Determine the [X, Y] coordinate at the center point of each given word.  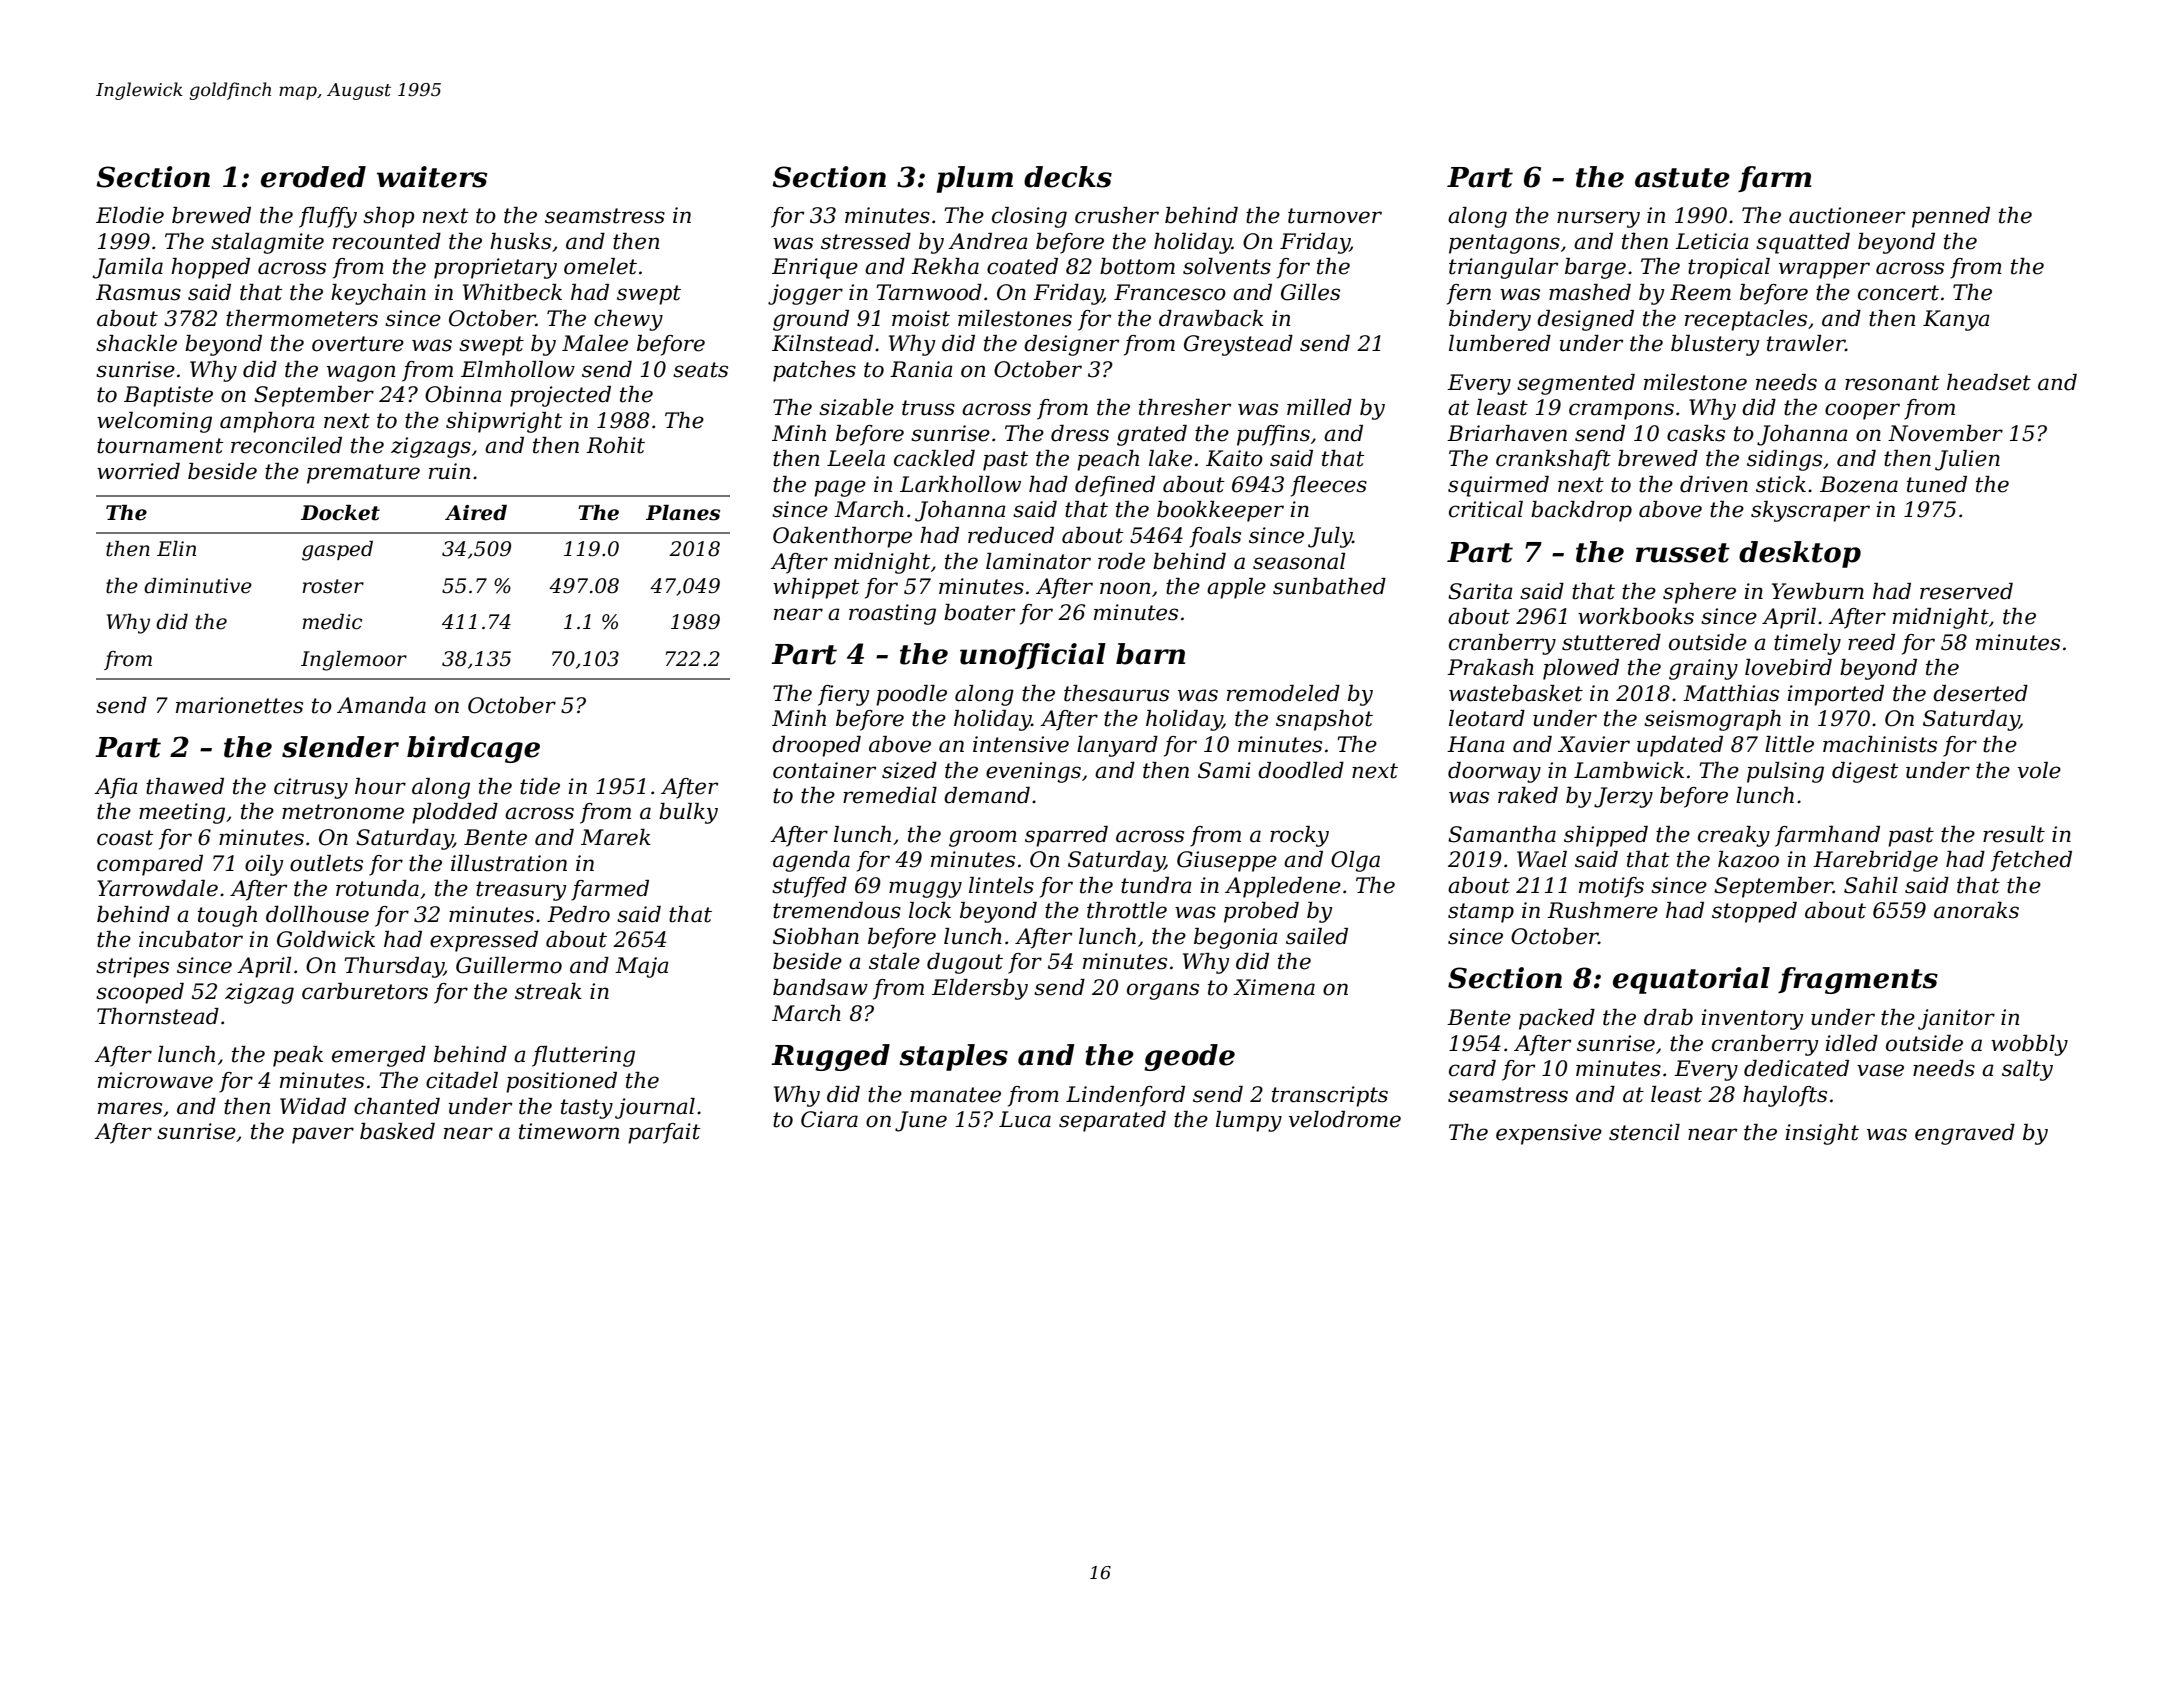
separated [1112, 1121]
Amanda [381, 705]
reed [1871, 642]
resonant [1892, 383]
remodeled [1283, 693]
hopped [210, 268]
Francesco [1170, 292]
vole [2039, 770]
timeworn [569, 1131]
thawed [185, 786]
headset [1989, 382]
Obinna [463, 394]
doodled [1301, 770]
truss [928, 408]
